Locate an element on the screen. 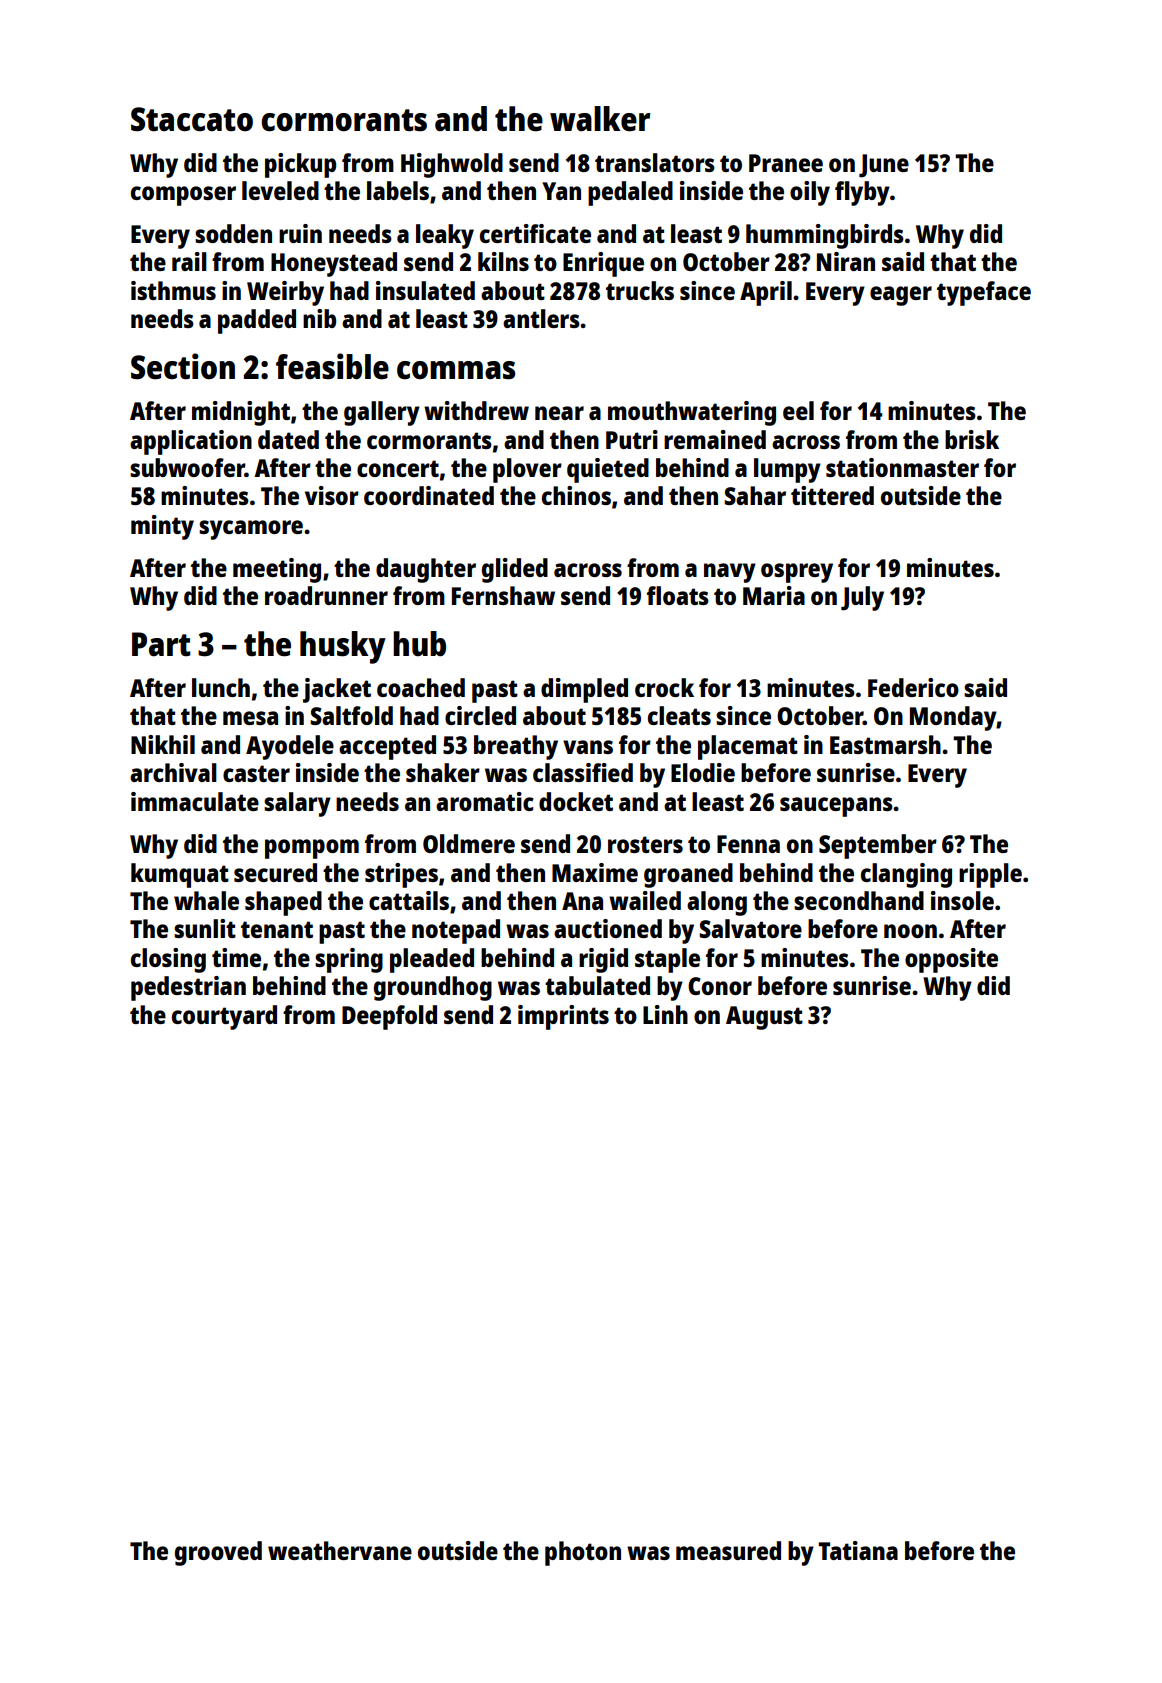  June is located at coordinates (884, 166).
